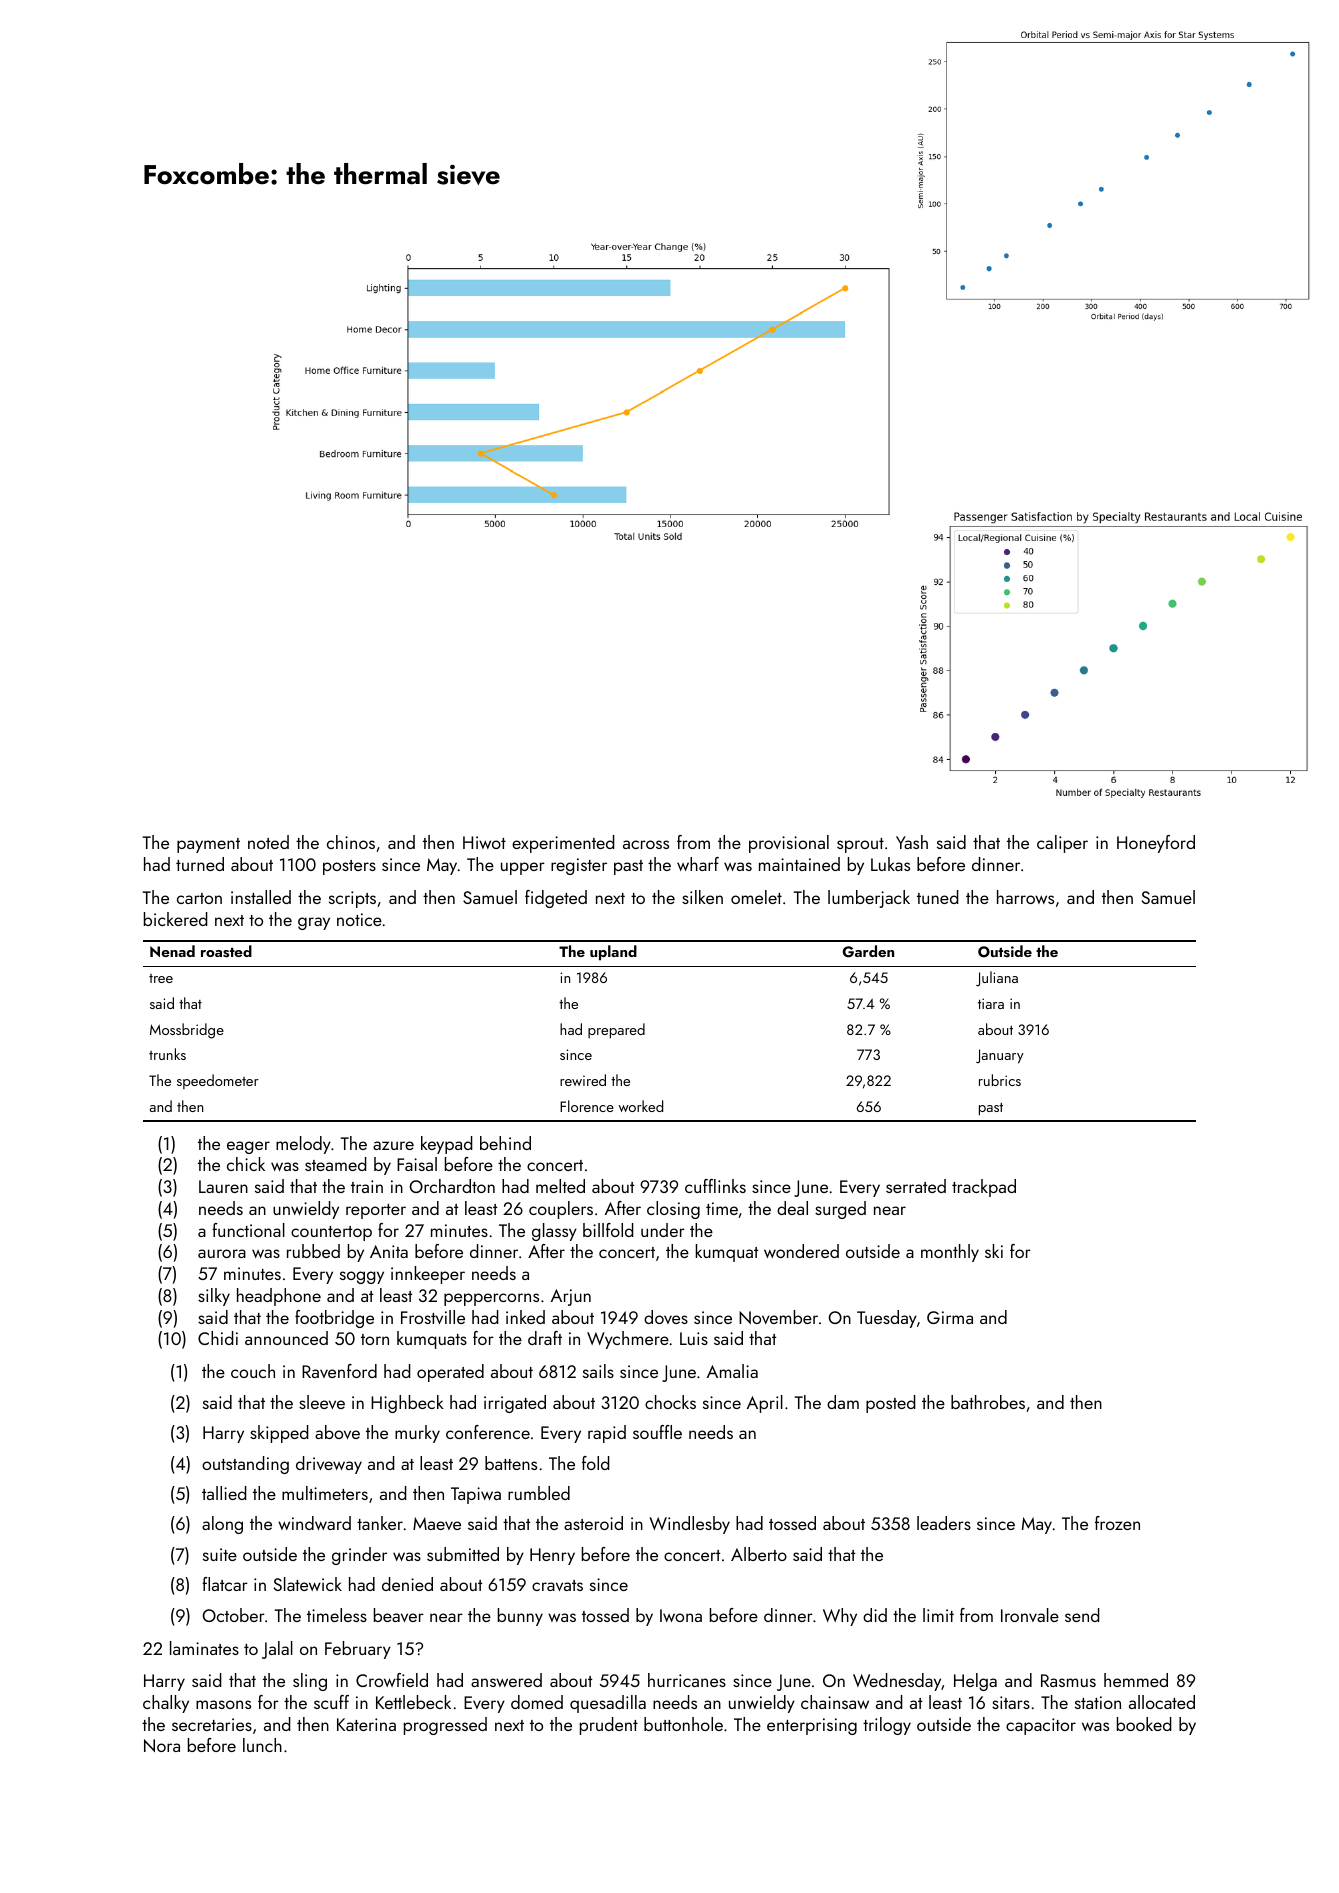 The width and height of the document is (1339, 1893). Describe the element at coordinates (563, 844) in the document. I see `experimented` at that location.
